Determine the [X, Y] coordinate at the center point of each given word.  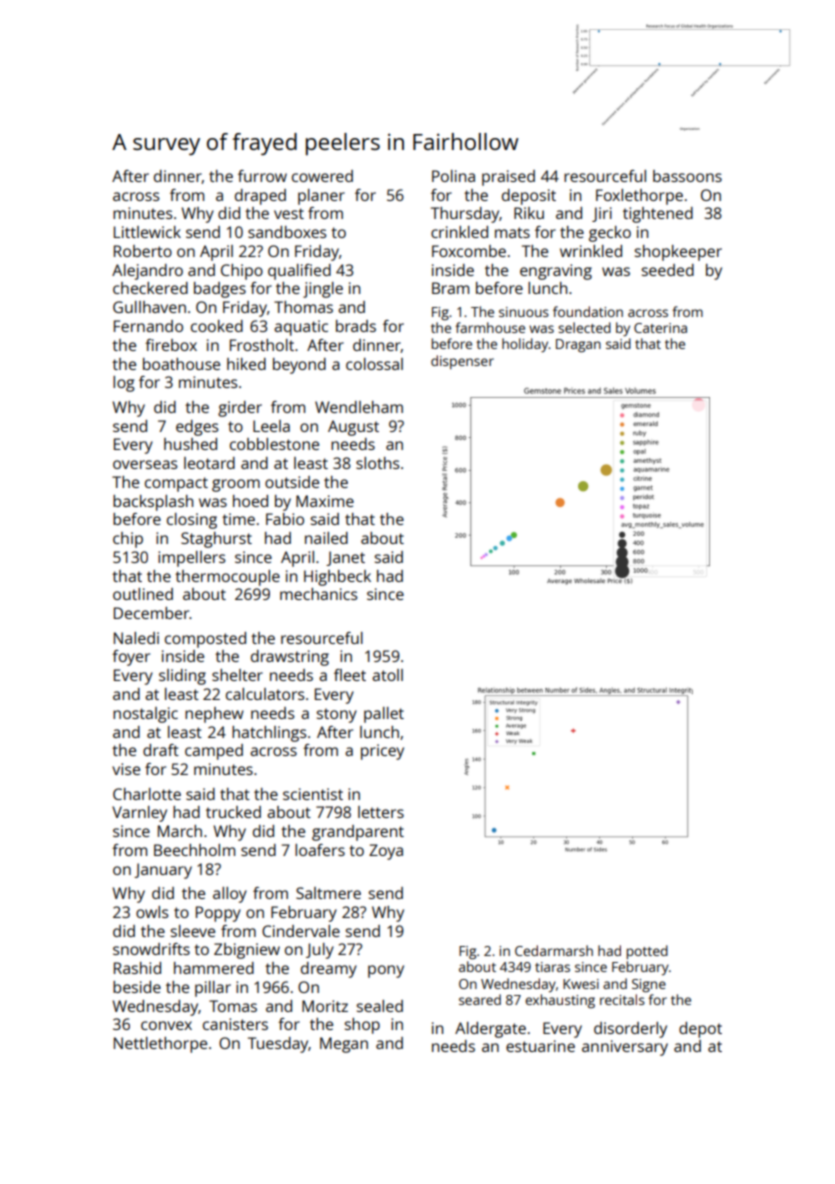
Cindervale [301, 931]
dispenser [462, 362]
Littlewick [147, 232]
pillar [213, 989]
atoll [387, 675]
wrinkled [591, 251]
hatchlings [269, 734]
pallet [384, 715]
